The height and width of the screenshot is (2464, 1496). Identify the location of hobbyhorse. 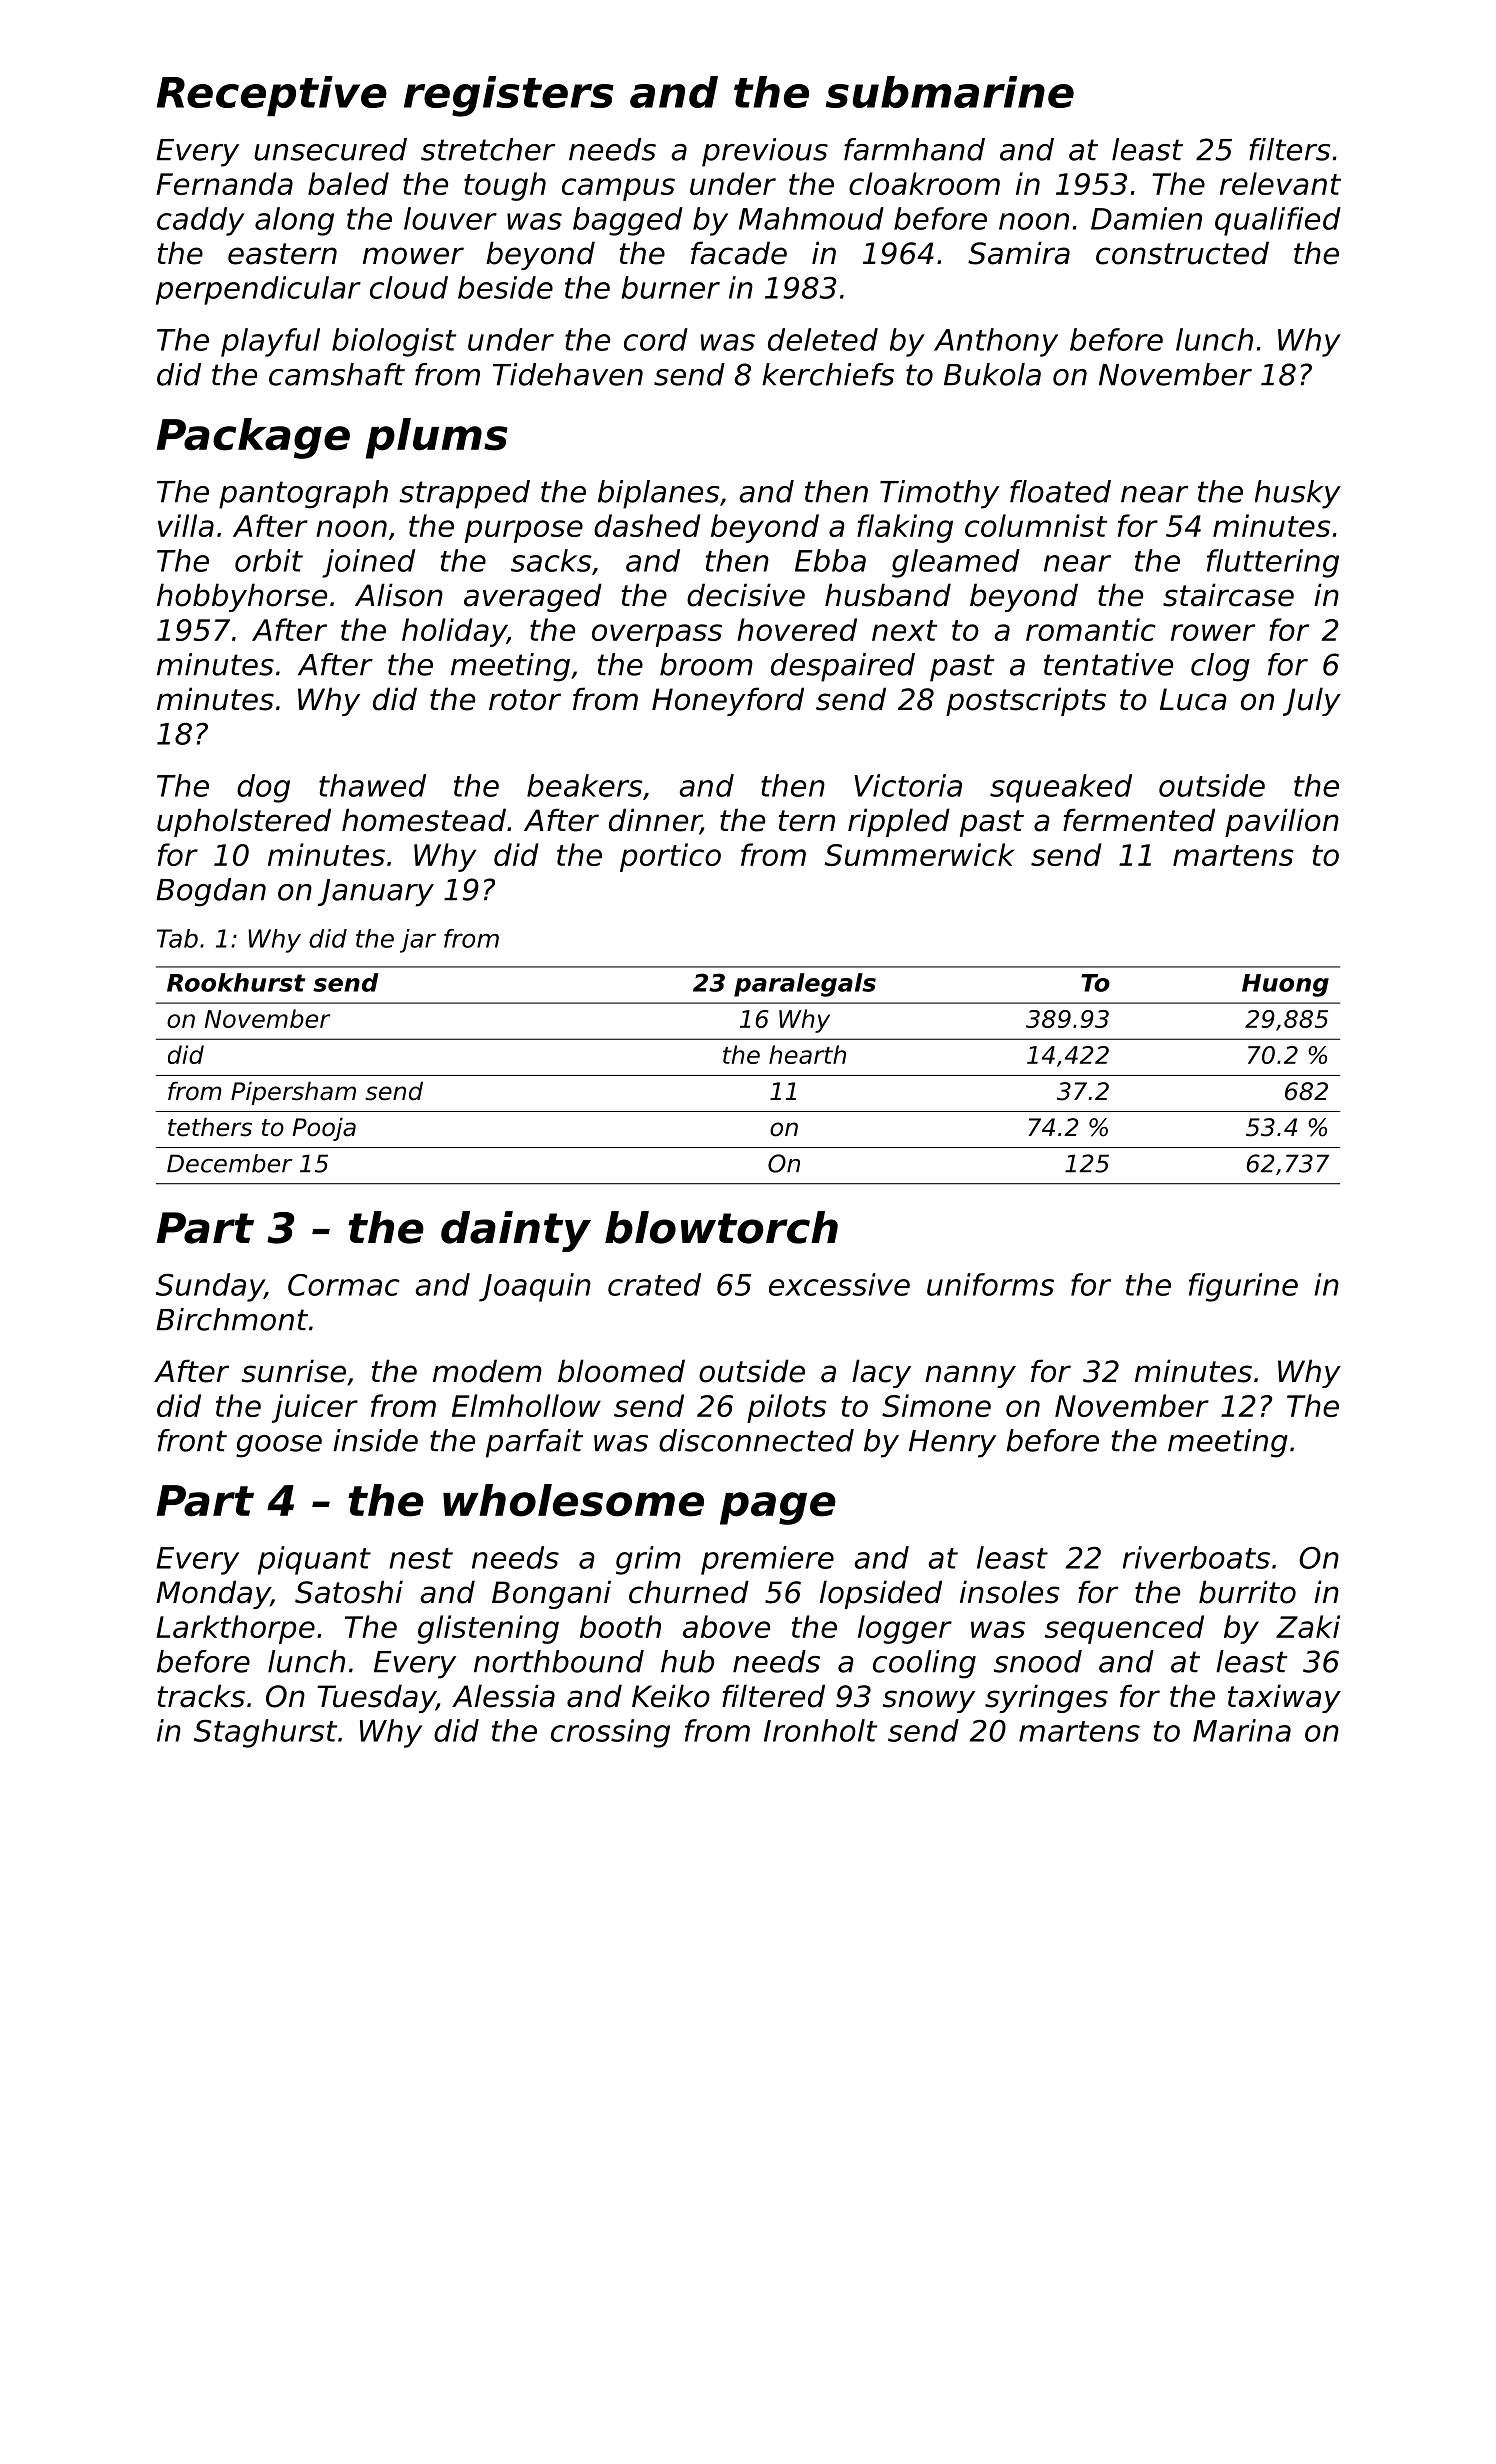
(242, 597).
